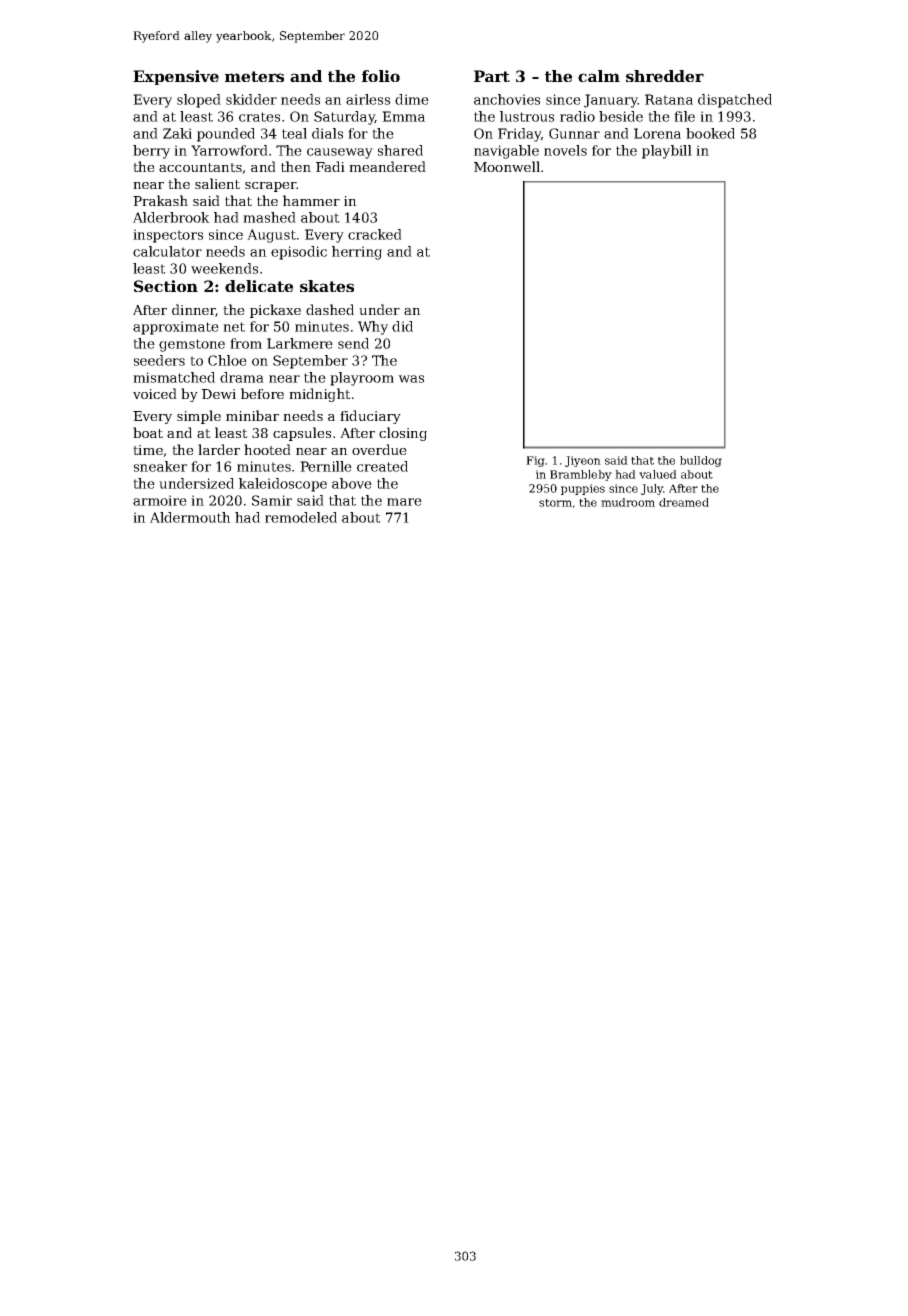 This screenshot has height=1316, width=908. Describe the element at coordinates (555, 503) in the screenshot. I see `storm` at that location.
